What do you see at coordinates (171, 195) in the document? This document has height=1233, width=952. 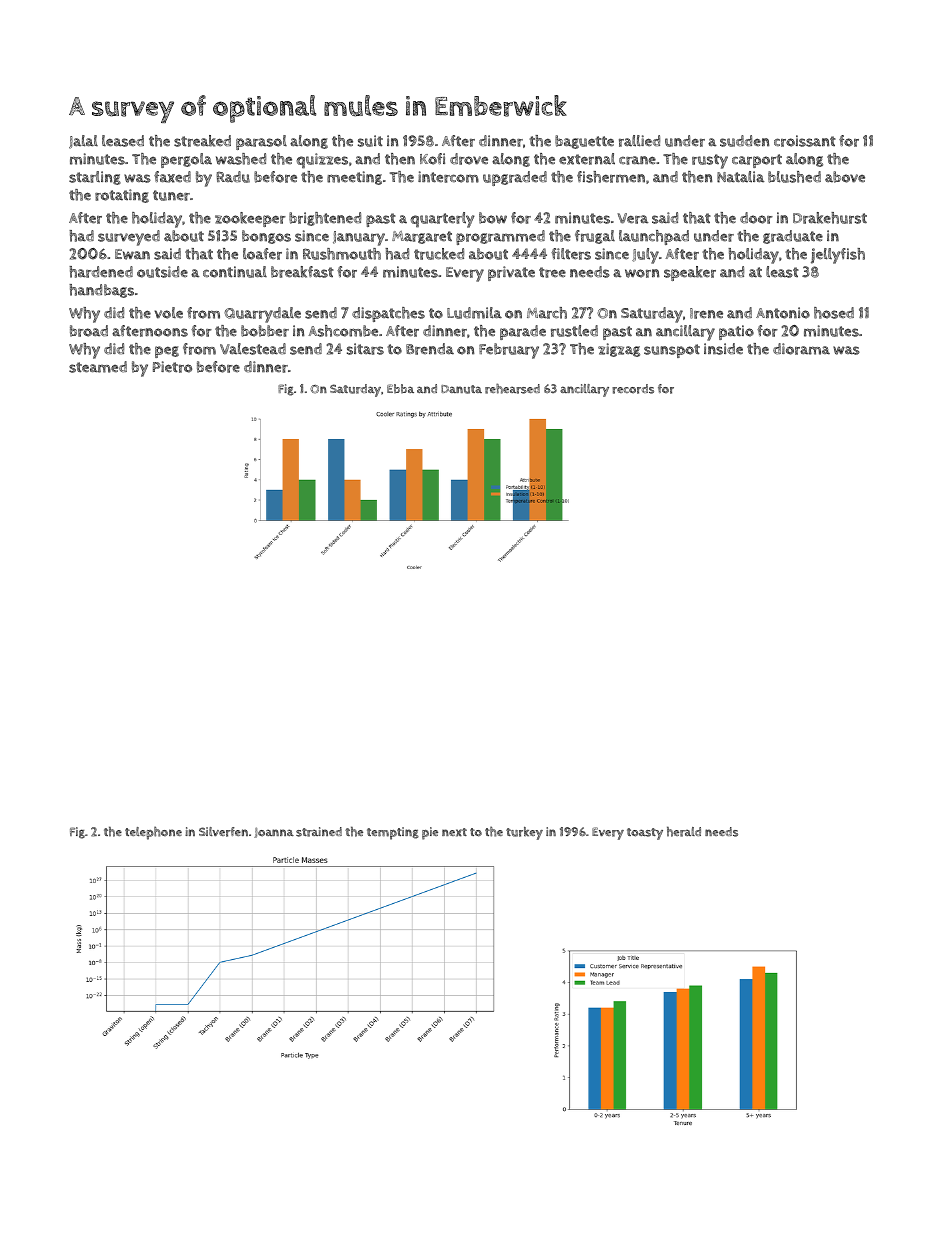 I see `tuner` at bounding box center [171, 195].
